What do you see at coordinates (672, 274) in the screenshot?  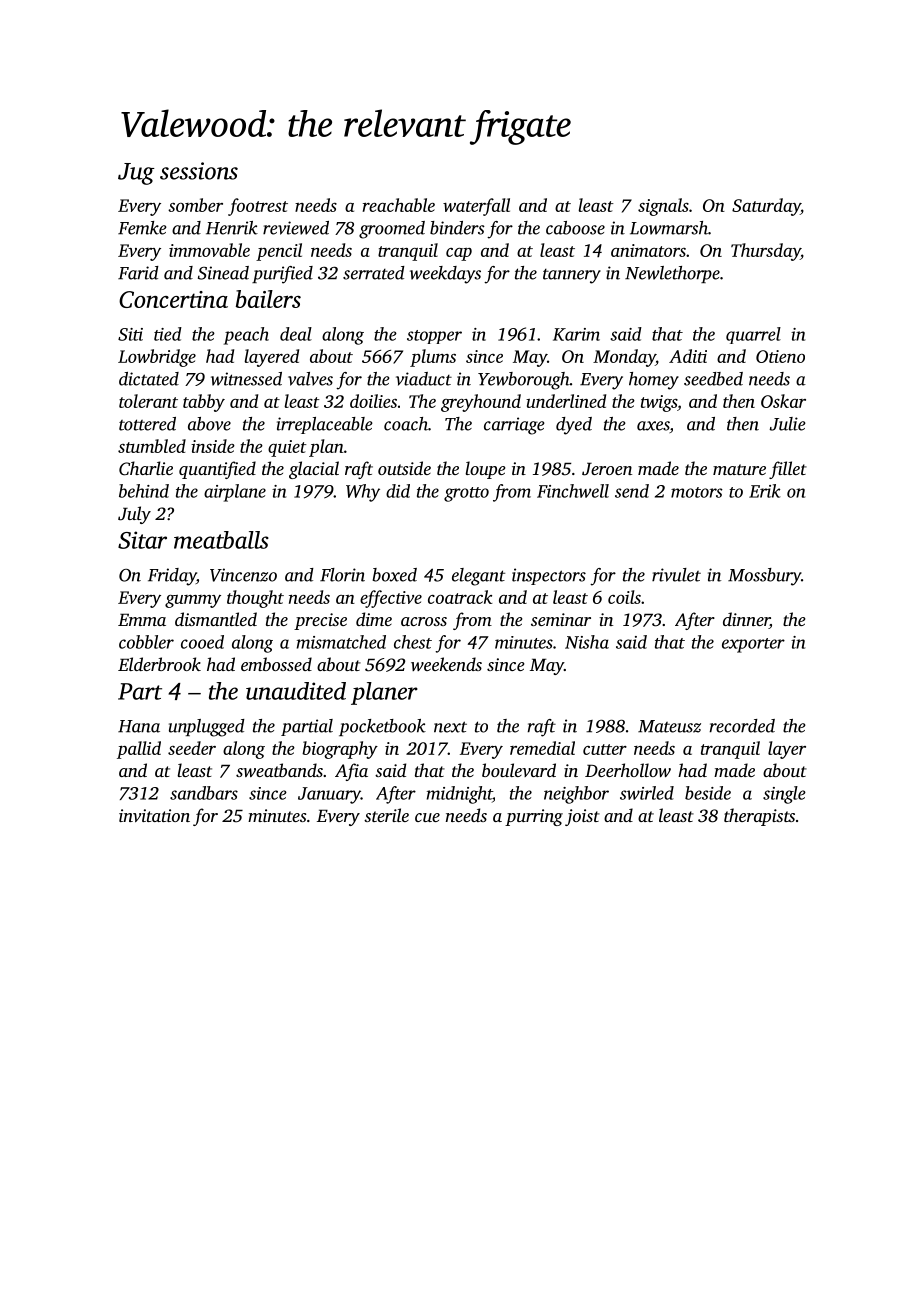 I see `Newlethorpe` at bounding box center [672, 274].
